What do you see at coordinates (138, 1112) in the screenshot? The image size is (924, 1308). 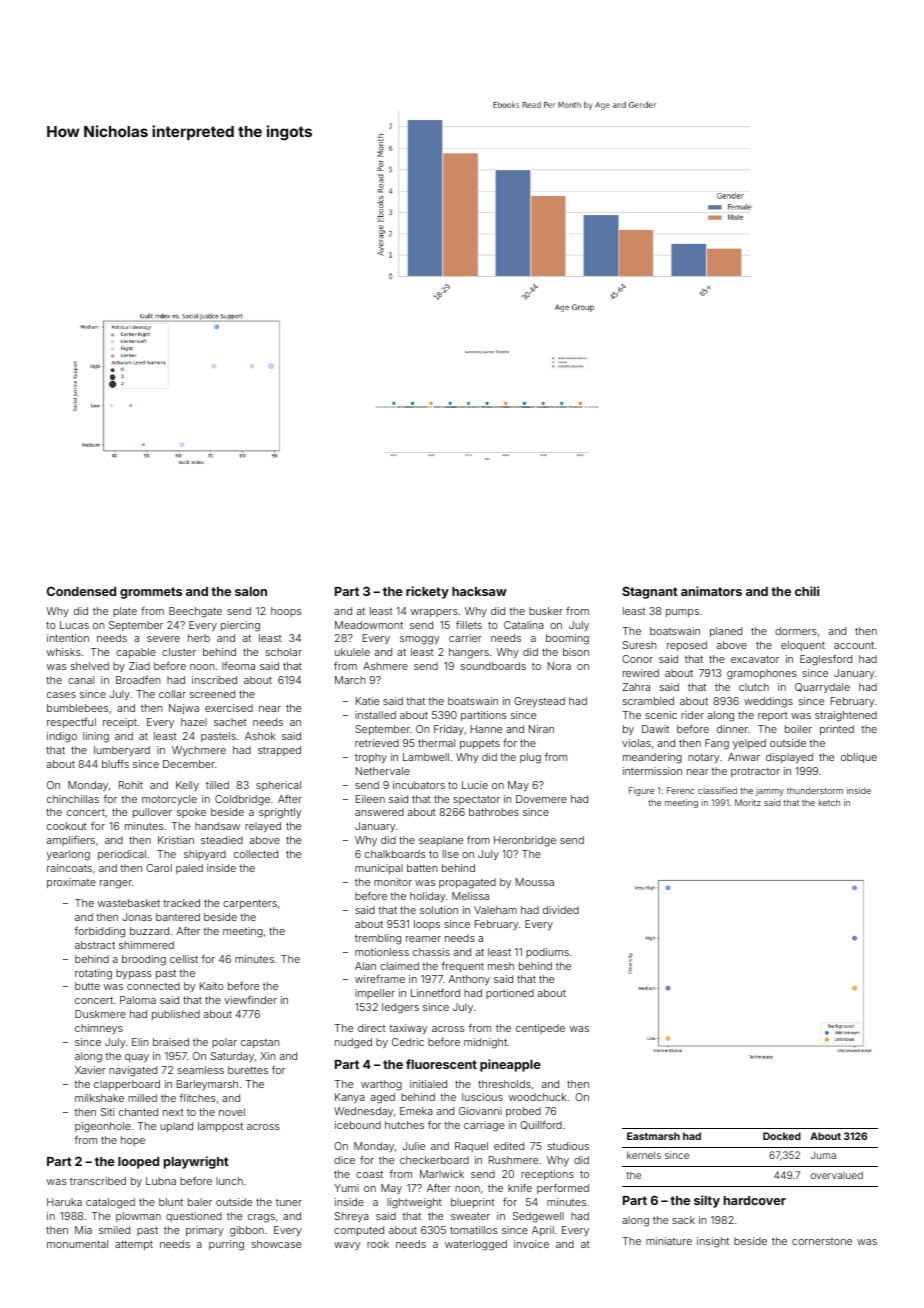 I see `chanted` at bounding box center [138, 1112].
